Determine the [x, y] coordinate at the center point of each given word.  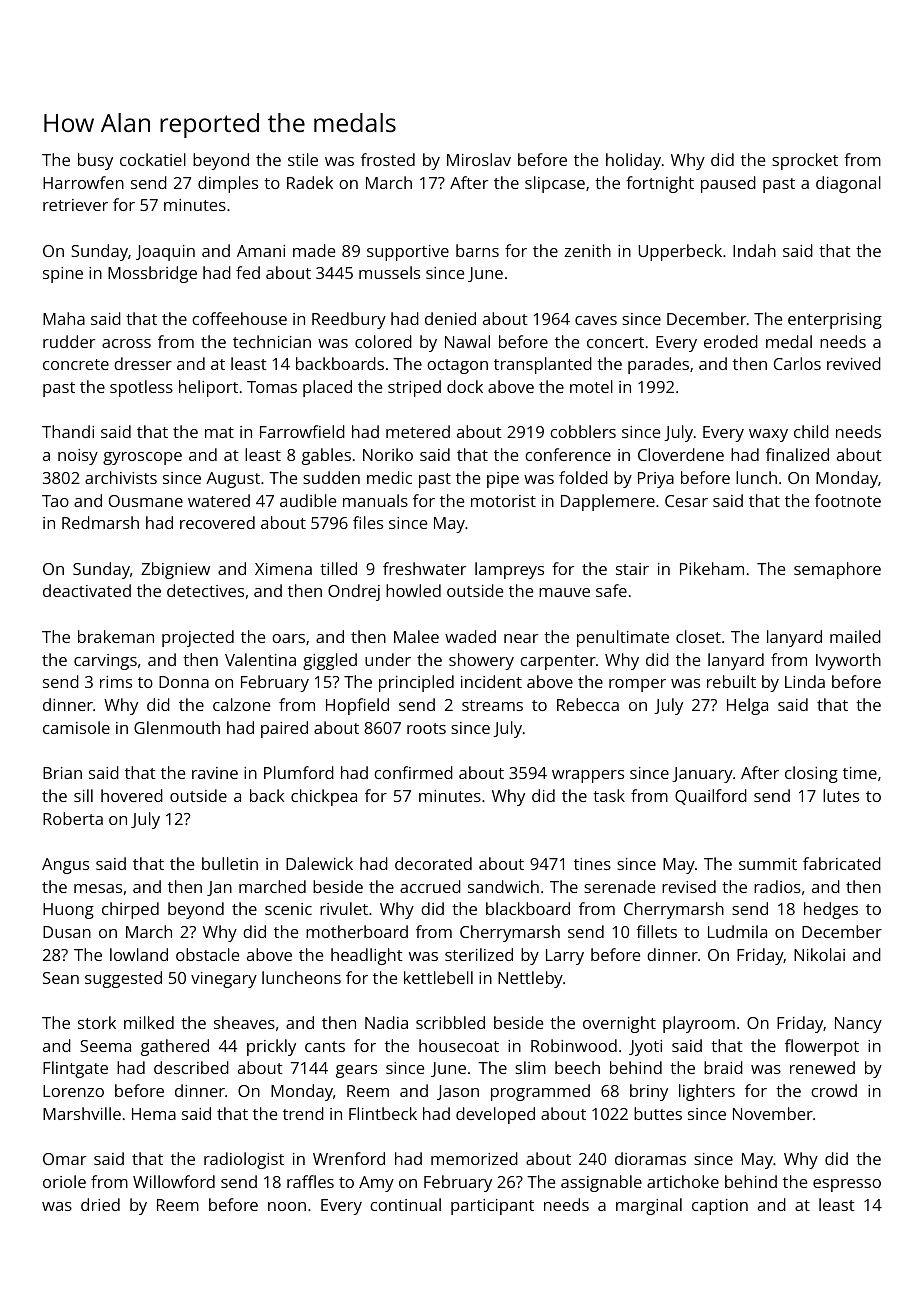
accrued [430, 886]
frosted [388, 159]
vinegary [224, 980]
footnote [848, 500]
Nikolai [819, 954]
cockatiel [153, 159]
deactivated [87, 590]
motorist [503, 501]
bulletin [230, 863]
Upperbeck [680, 252]
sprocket [805, 161]
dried [100, 1204]
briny [649, 1092]
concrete [76, 364]
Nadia [386, 1022]
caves [596, 320]
